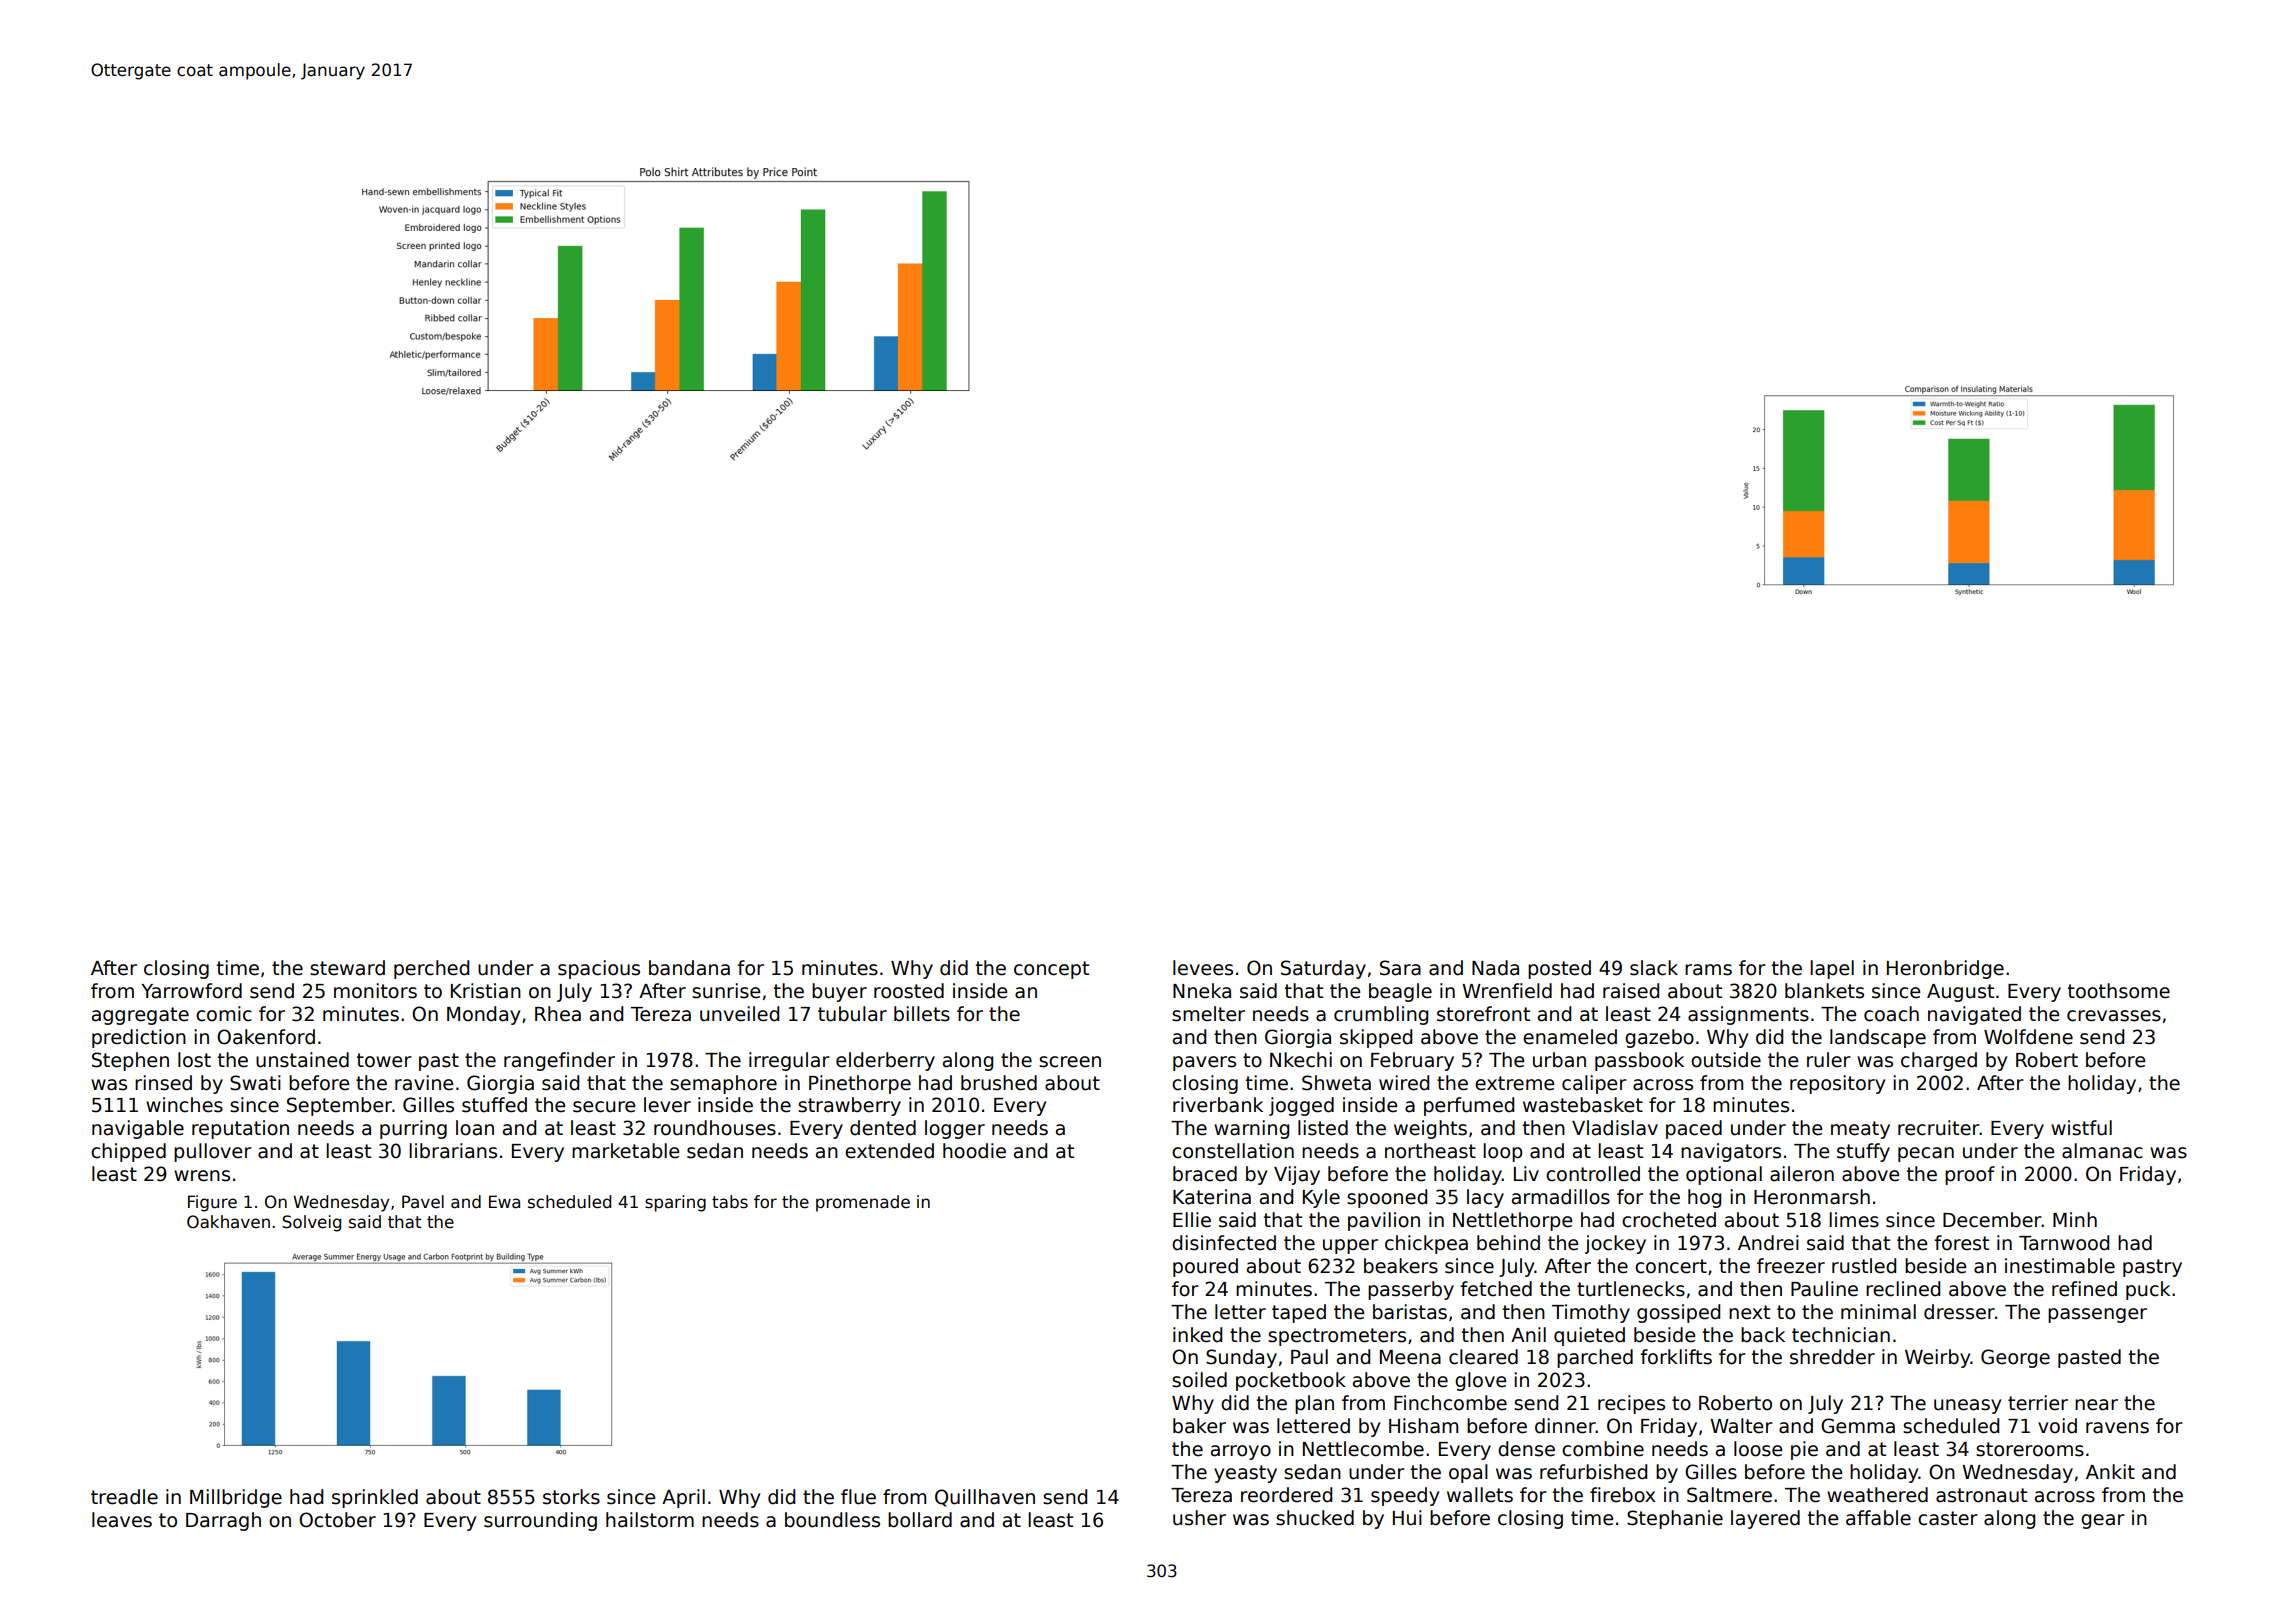 This screenshot has height=1621, width=2292. What do you see at coordinates (1659, 1038) in the screenshot?
I see `gazebo` at bounding box center [1659, 1038].
